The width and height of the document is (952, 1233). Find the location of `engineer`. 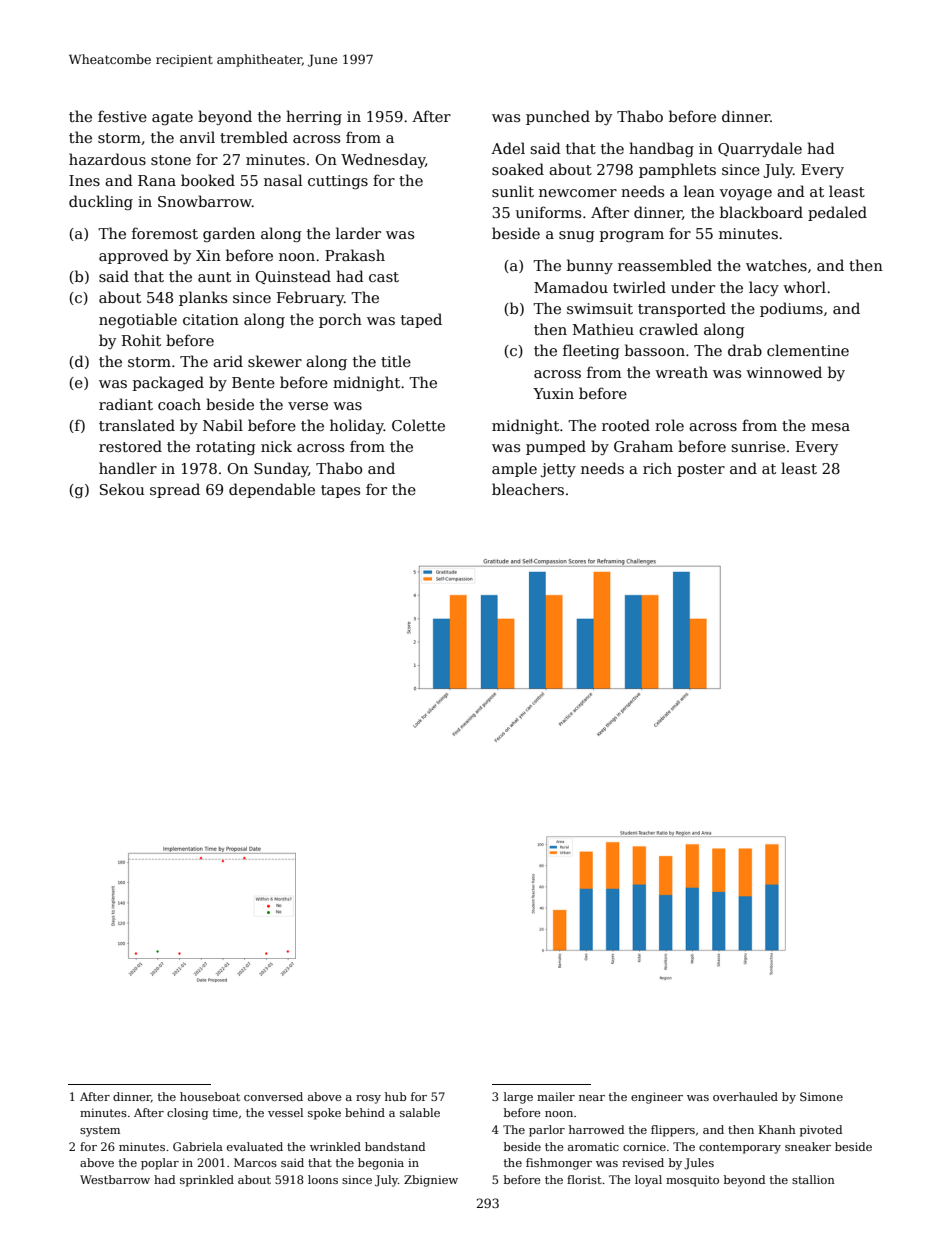

engineer is located at coordinates (657, 1098).
